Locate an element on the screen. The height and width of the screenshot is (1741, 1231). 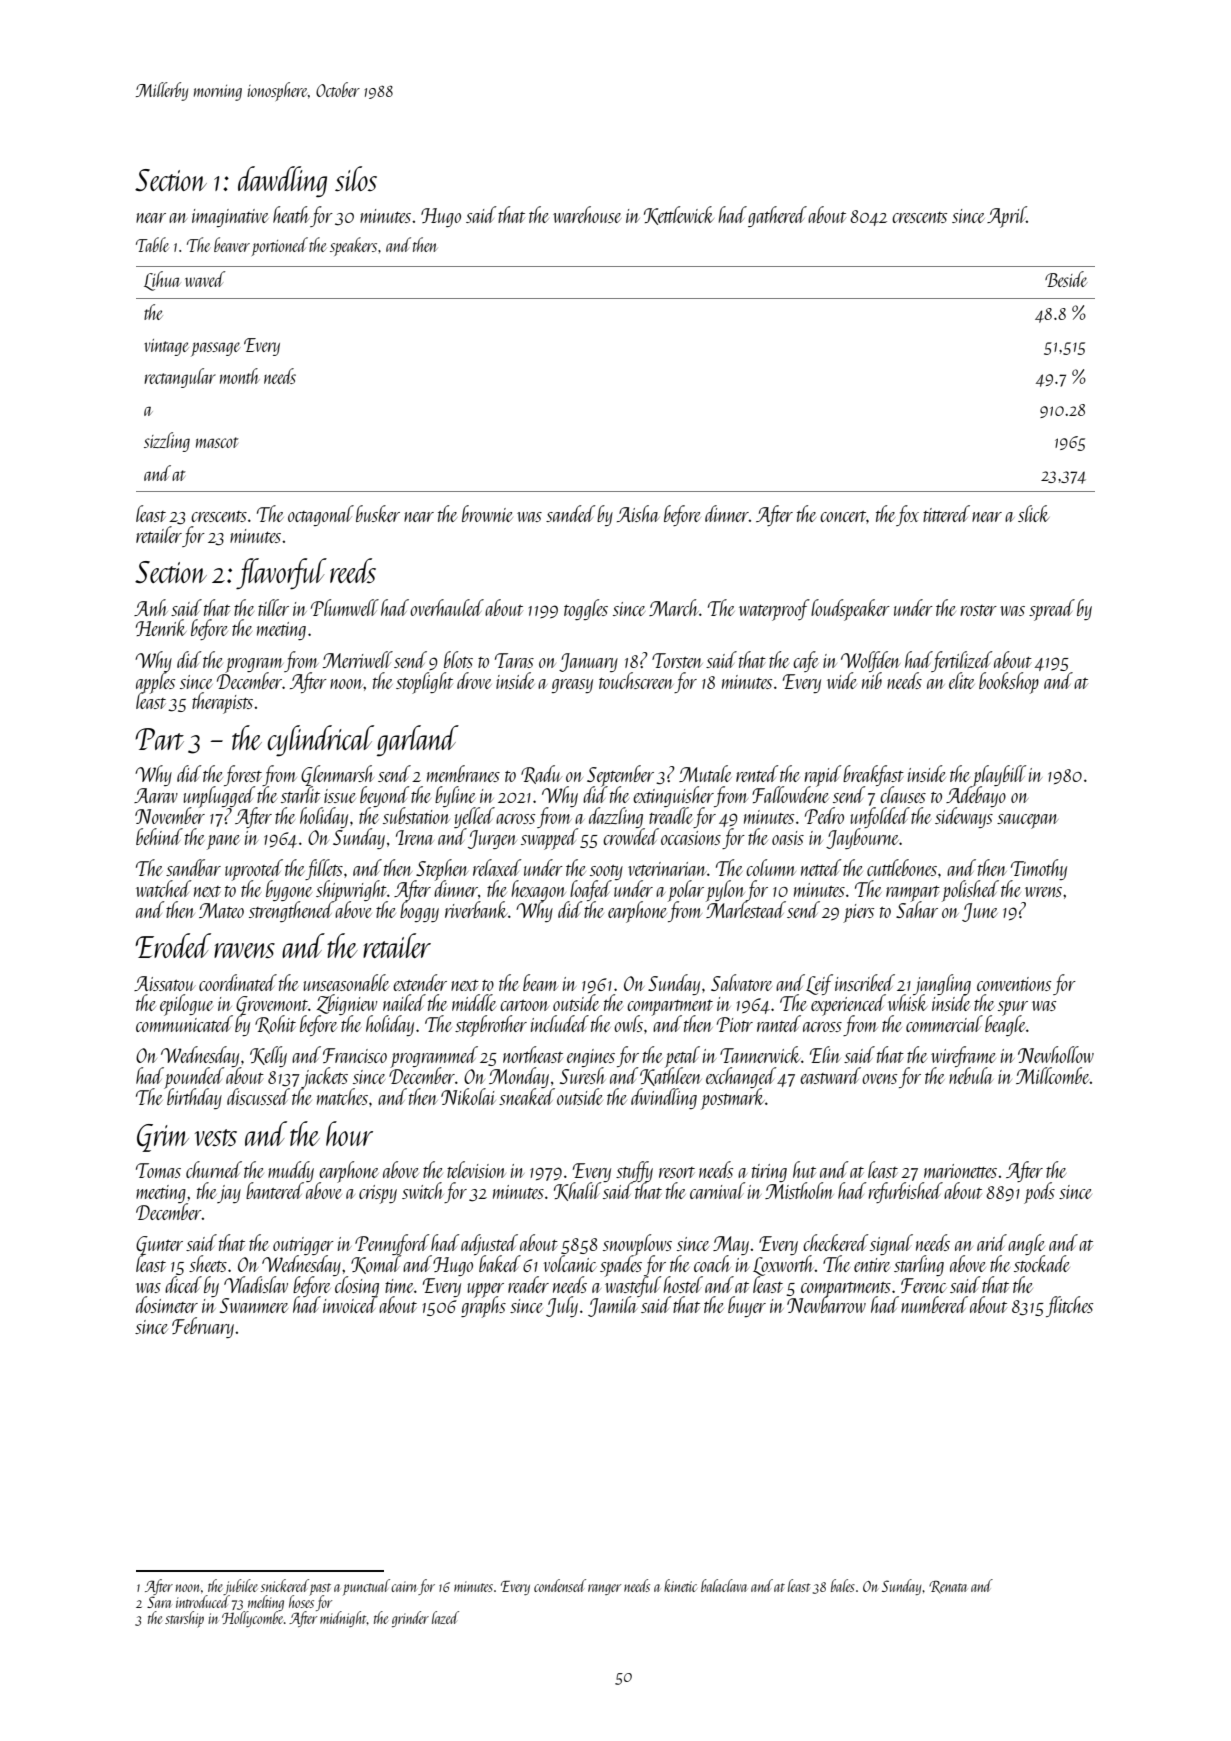
Kelly is located at coordinates (268, 1056).
